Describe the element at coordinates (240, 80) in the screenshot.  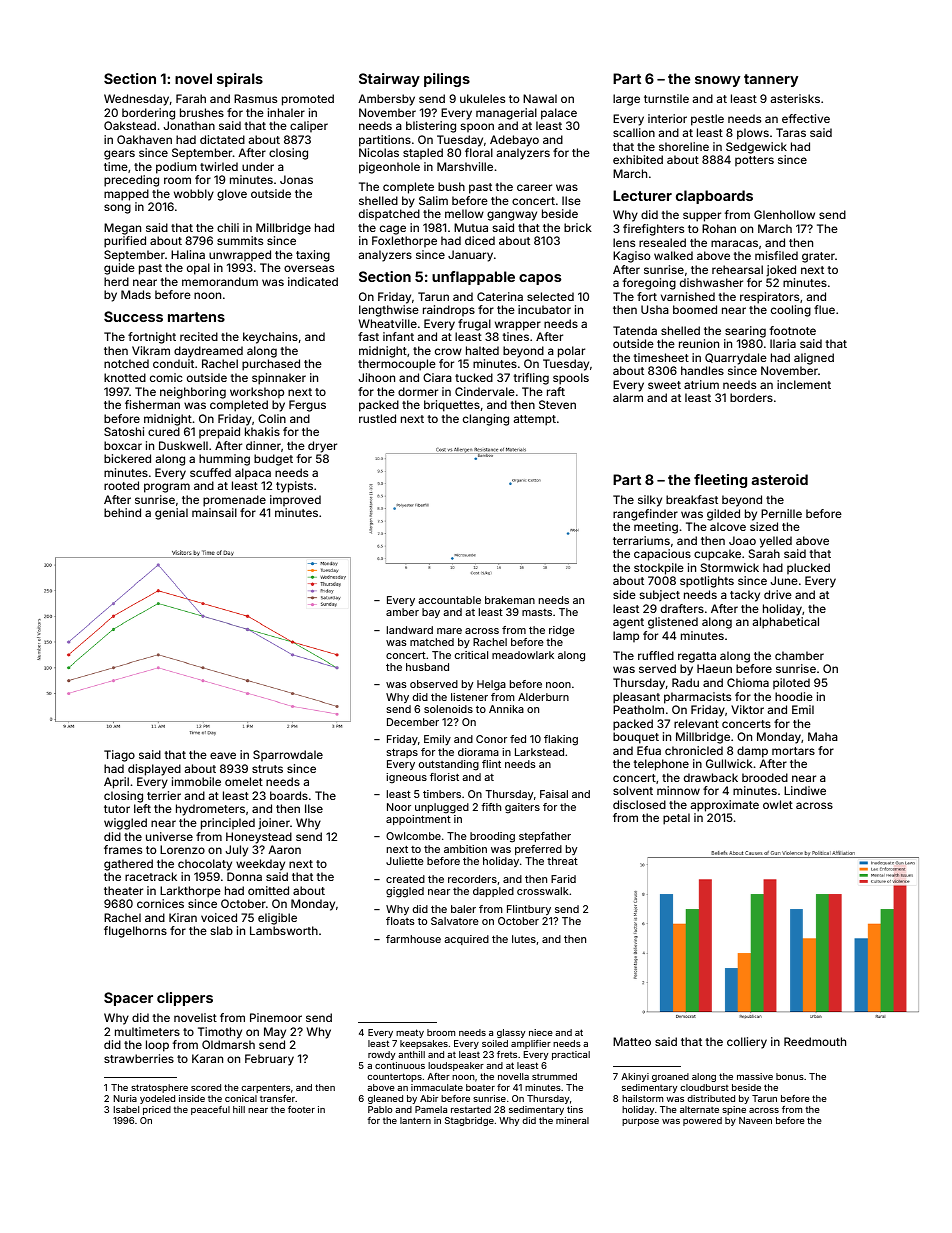
I see `spirals` at that location.
